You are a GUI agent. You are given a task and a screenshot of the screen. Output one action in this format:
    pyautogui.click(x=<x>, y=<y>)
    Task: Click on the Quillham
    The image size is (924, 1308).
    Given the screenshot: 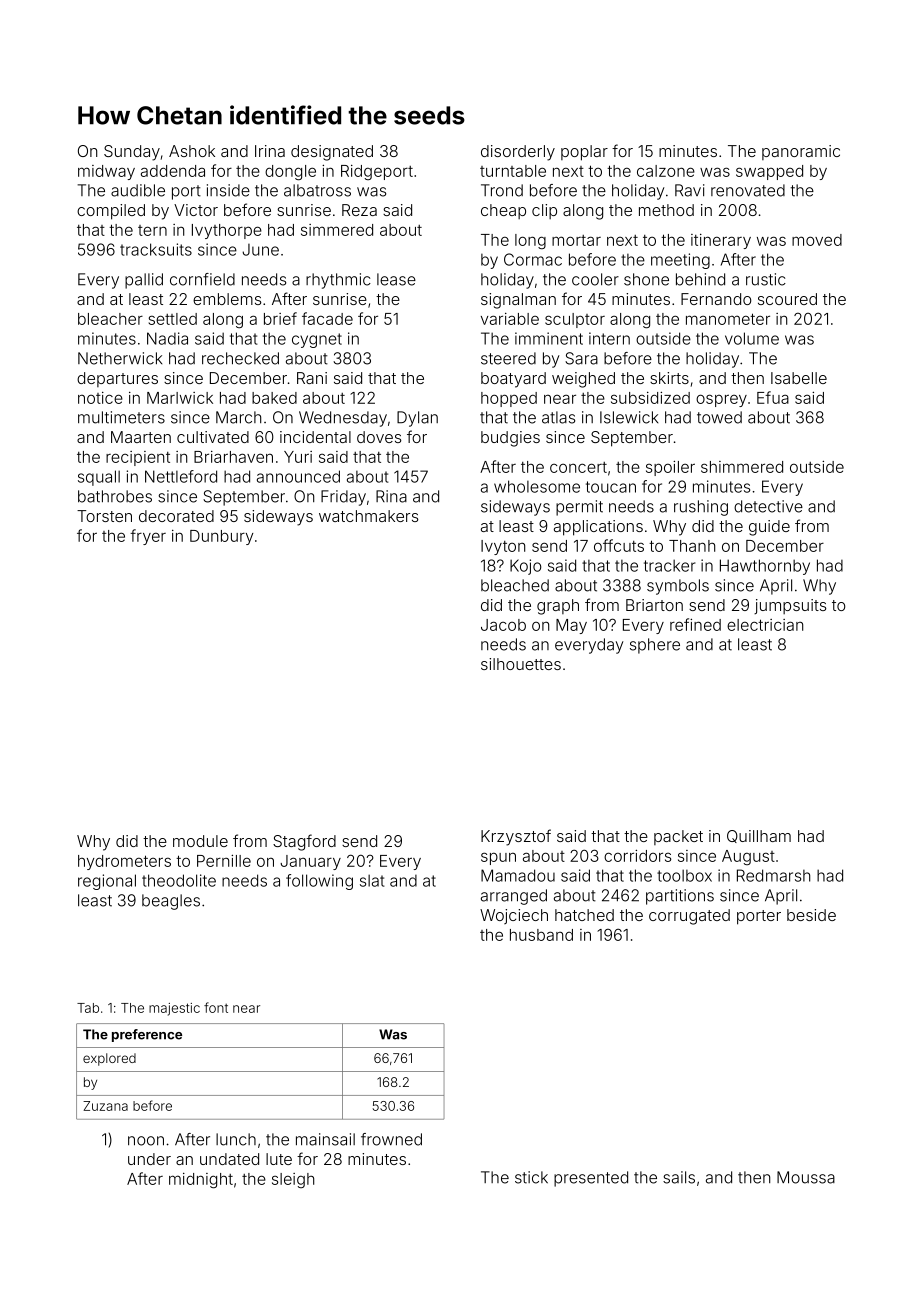 What is the action you would take?
    pyautogui.click(x=759, y=836)
